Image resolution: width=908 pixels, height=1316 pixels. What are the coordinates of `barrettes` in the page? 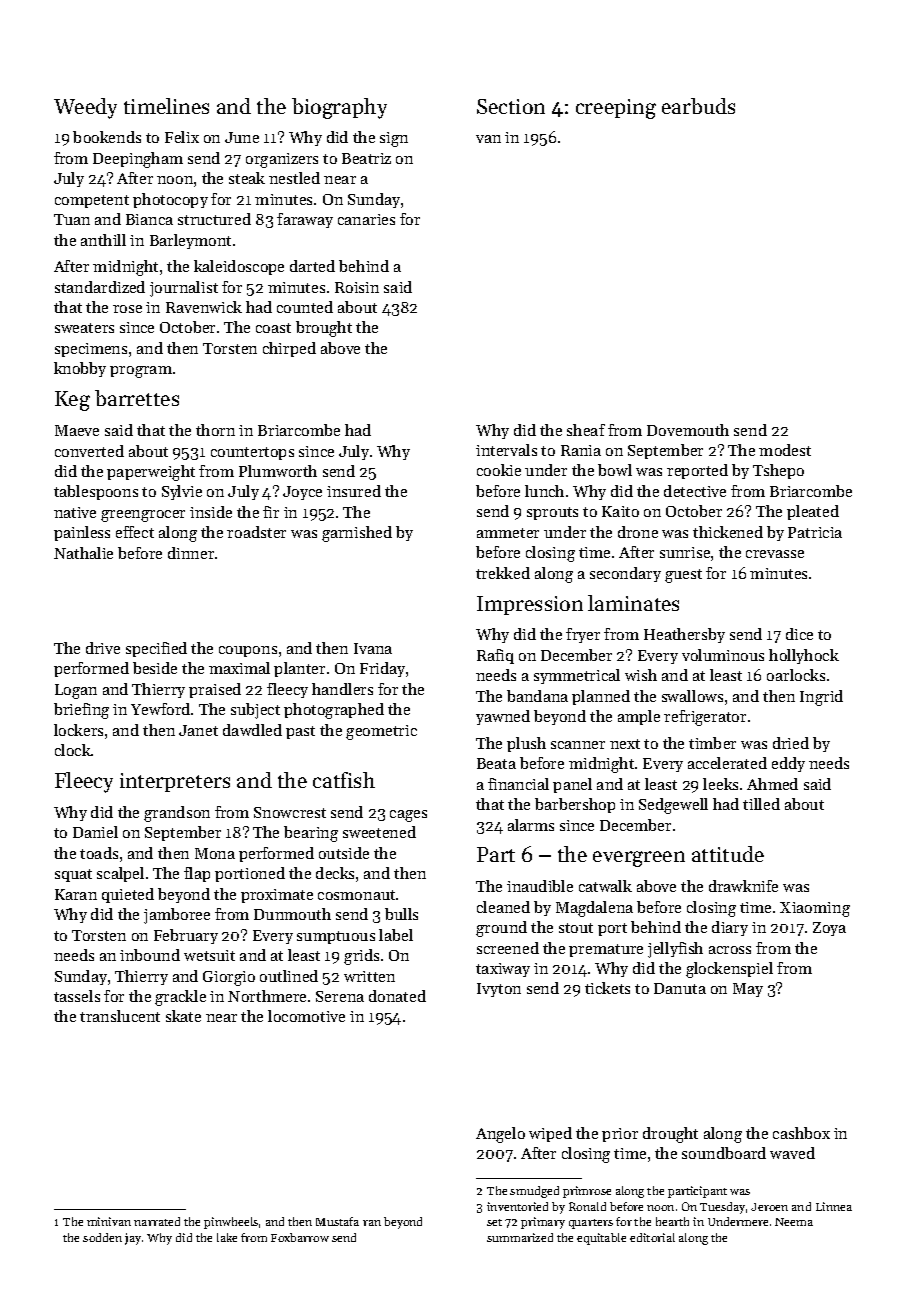 It's located at (137, 398).
